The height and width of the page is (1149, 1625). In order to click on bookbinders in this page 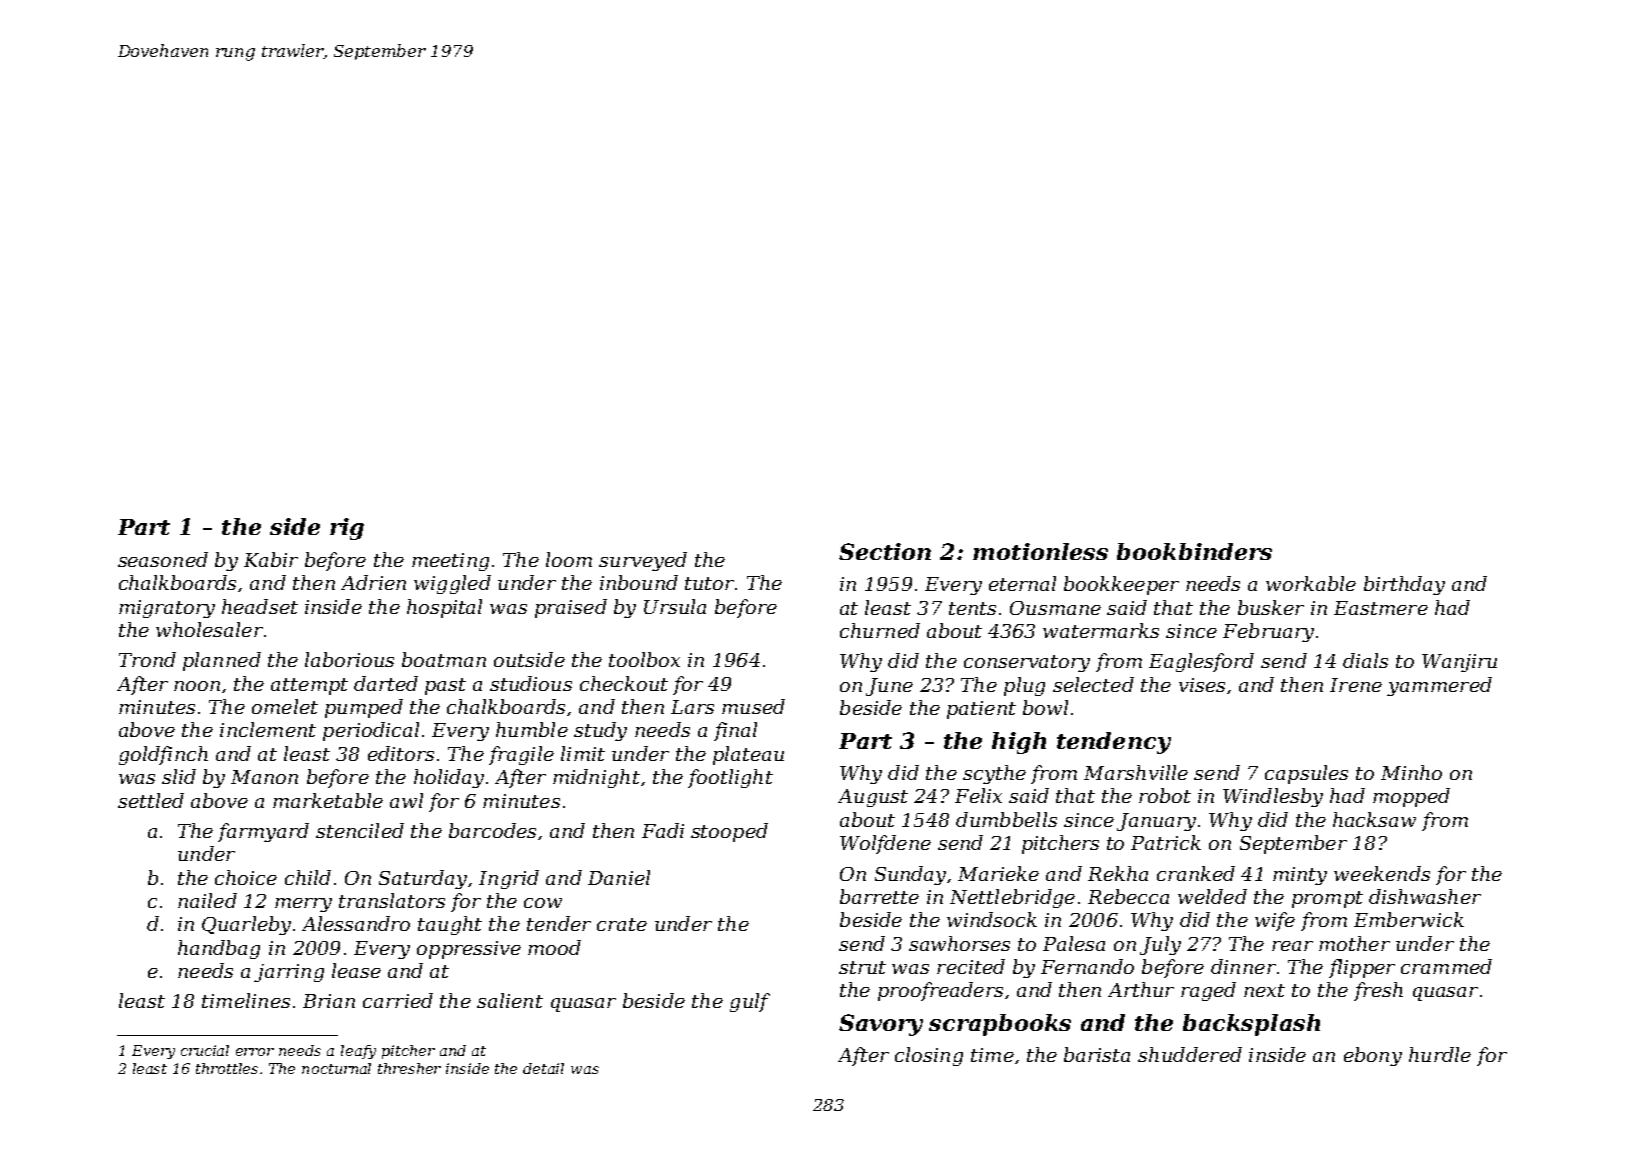, I will do `click(1194, 551)`.
